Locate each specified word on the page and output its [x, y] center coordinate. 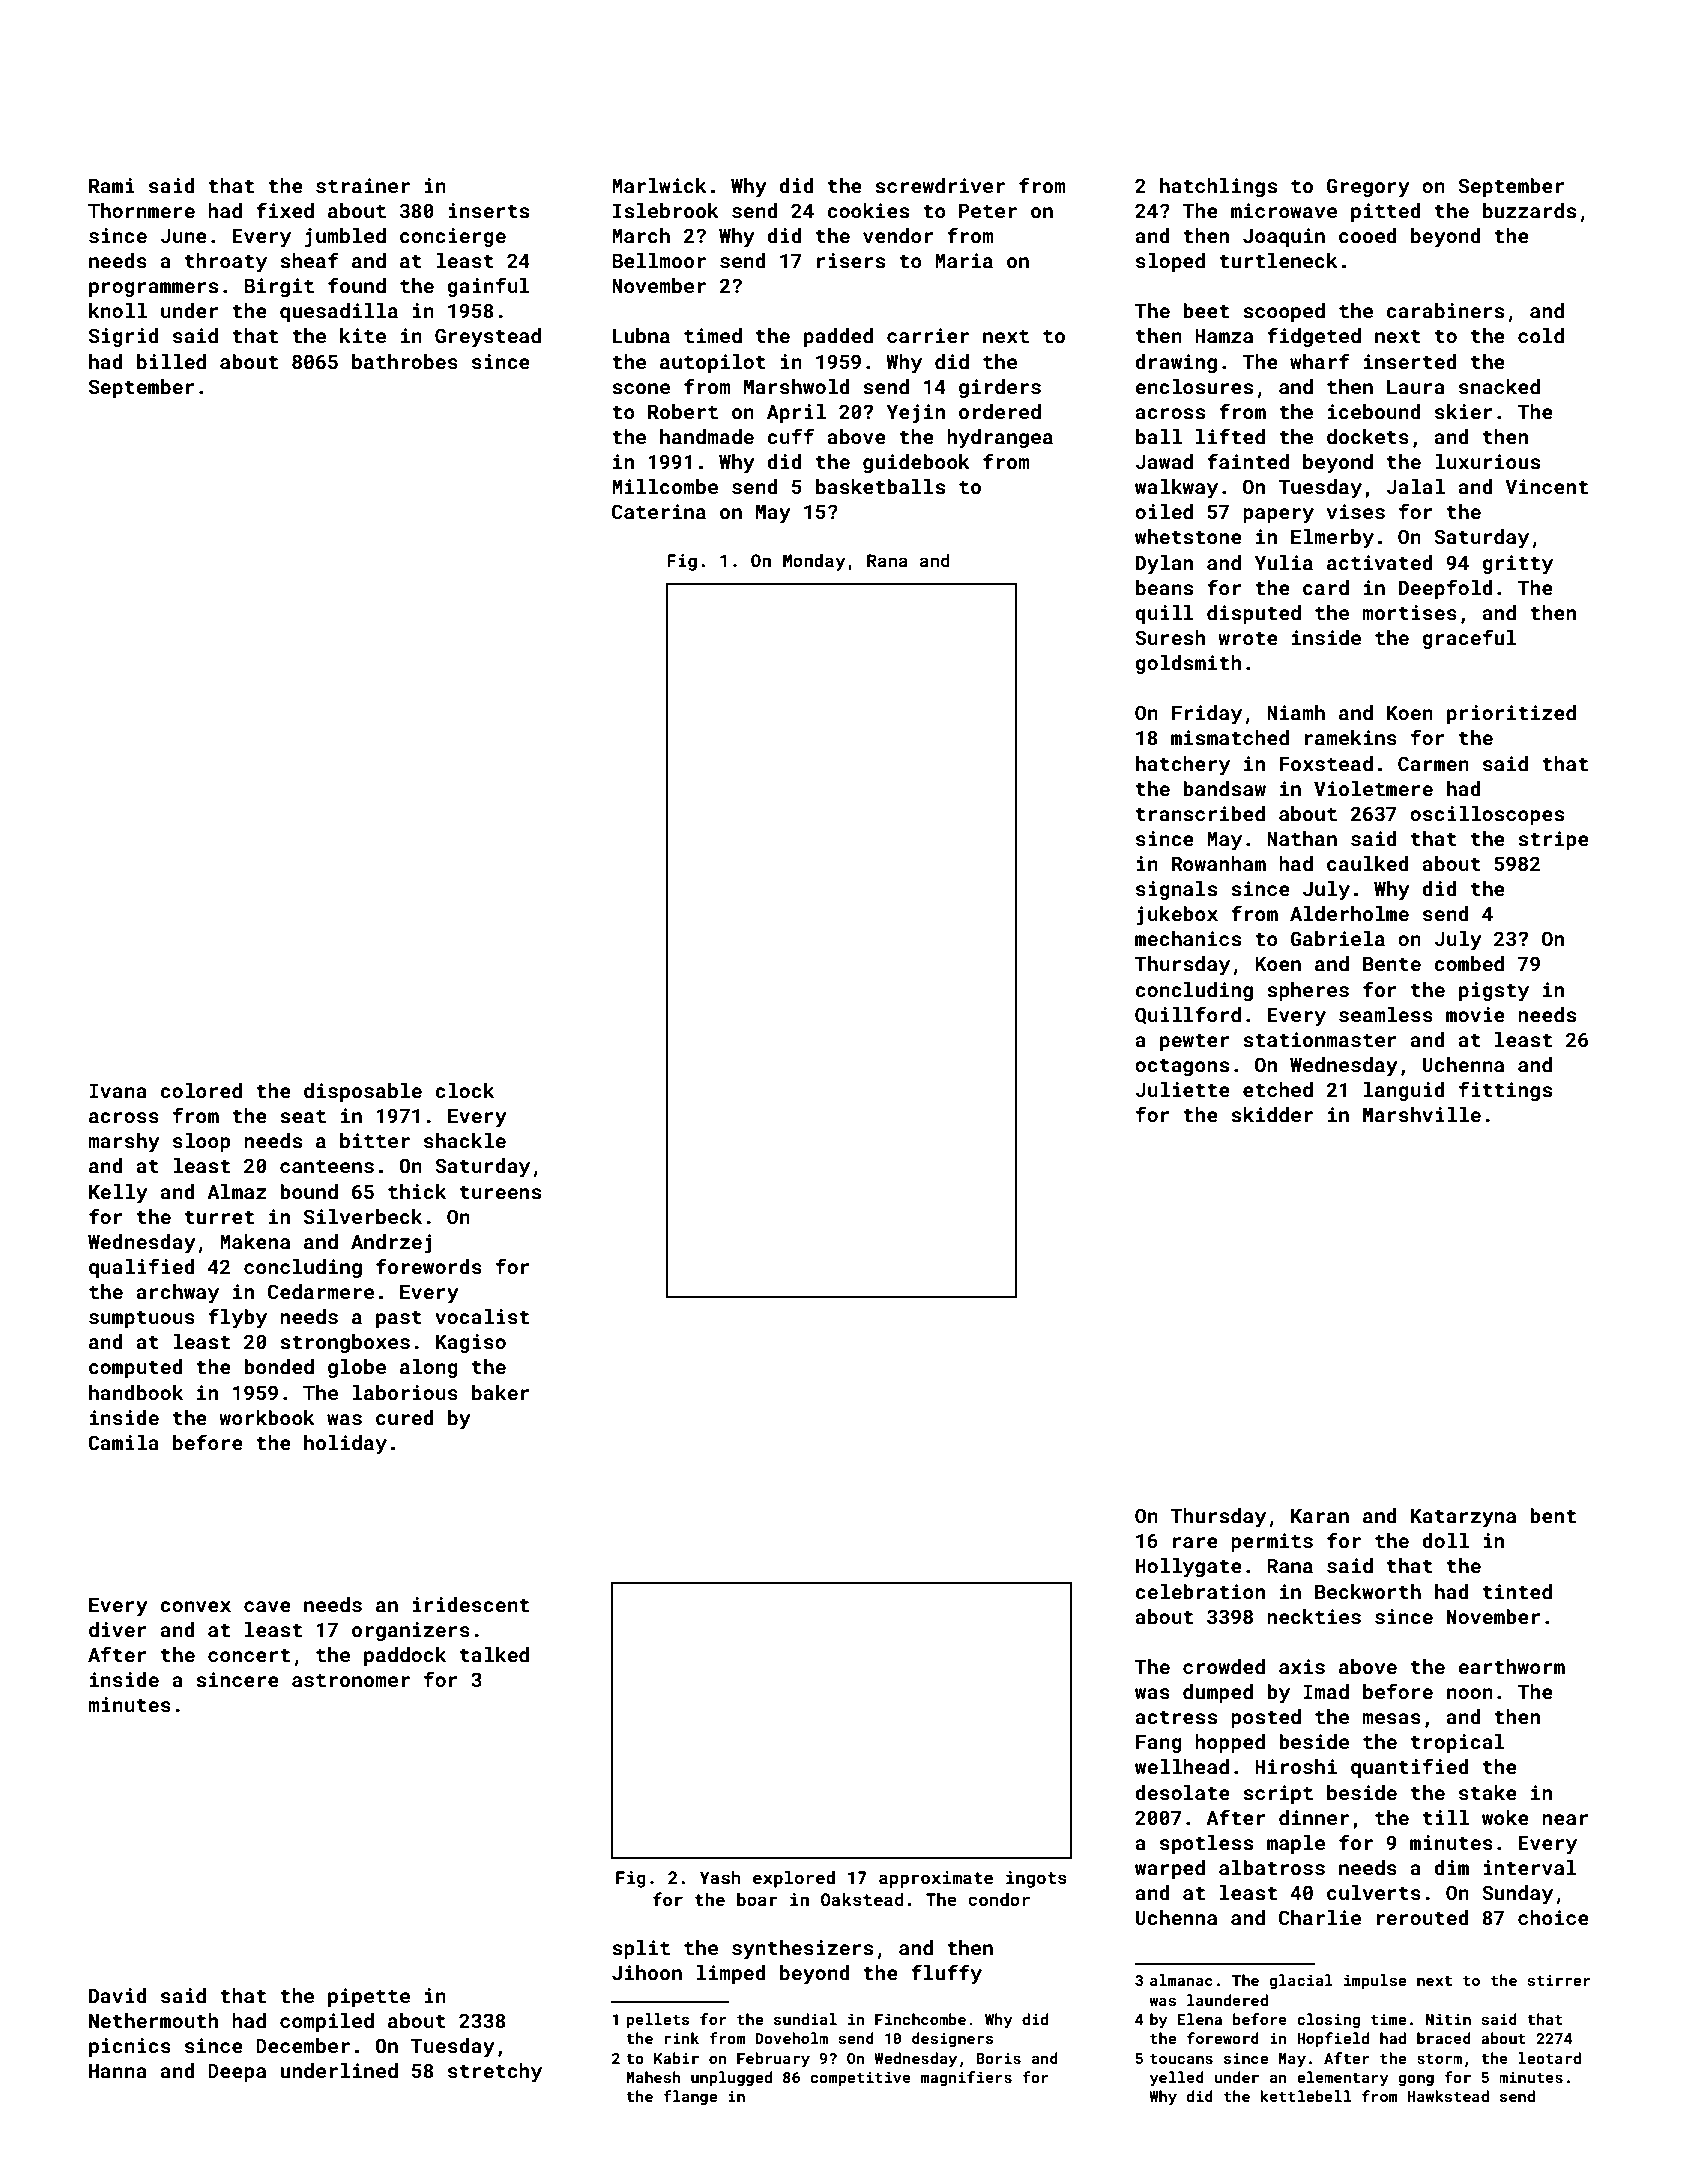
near [1565, 1819]
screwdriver [940, 185]
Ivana [118, 1091]
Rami [112, 185]
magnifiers [966, 2078]
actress [1176, 1717]
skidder [1272, 1114]
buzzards [1529, 210]
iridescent [470, 1604]
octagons [1182, 1067]
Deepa [237, 2073]
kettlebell [1305, 2096]
